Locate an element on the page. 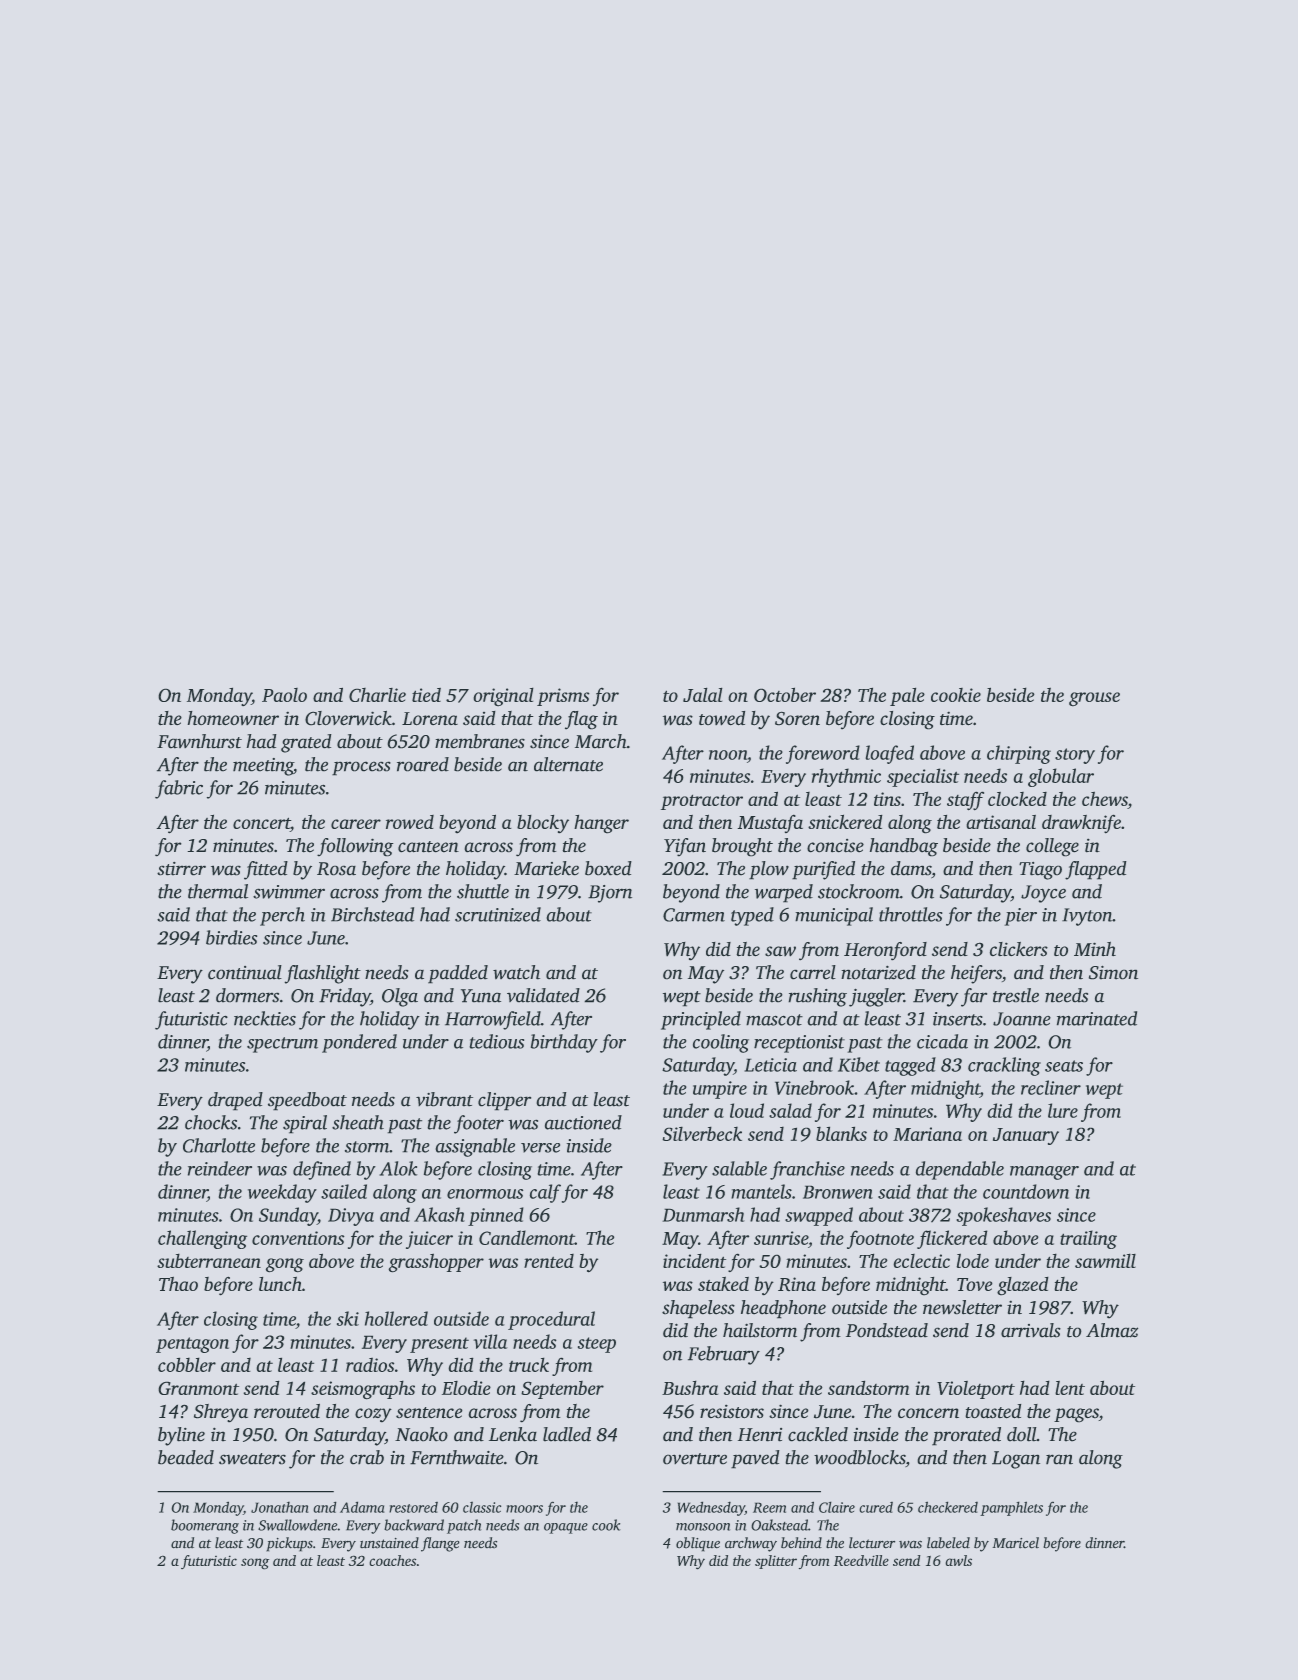 This image has width=1298, height=1680. song is located at coordinates (255, 1564).
